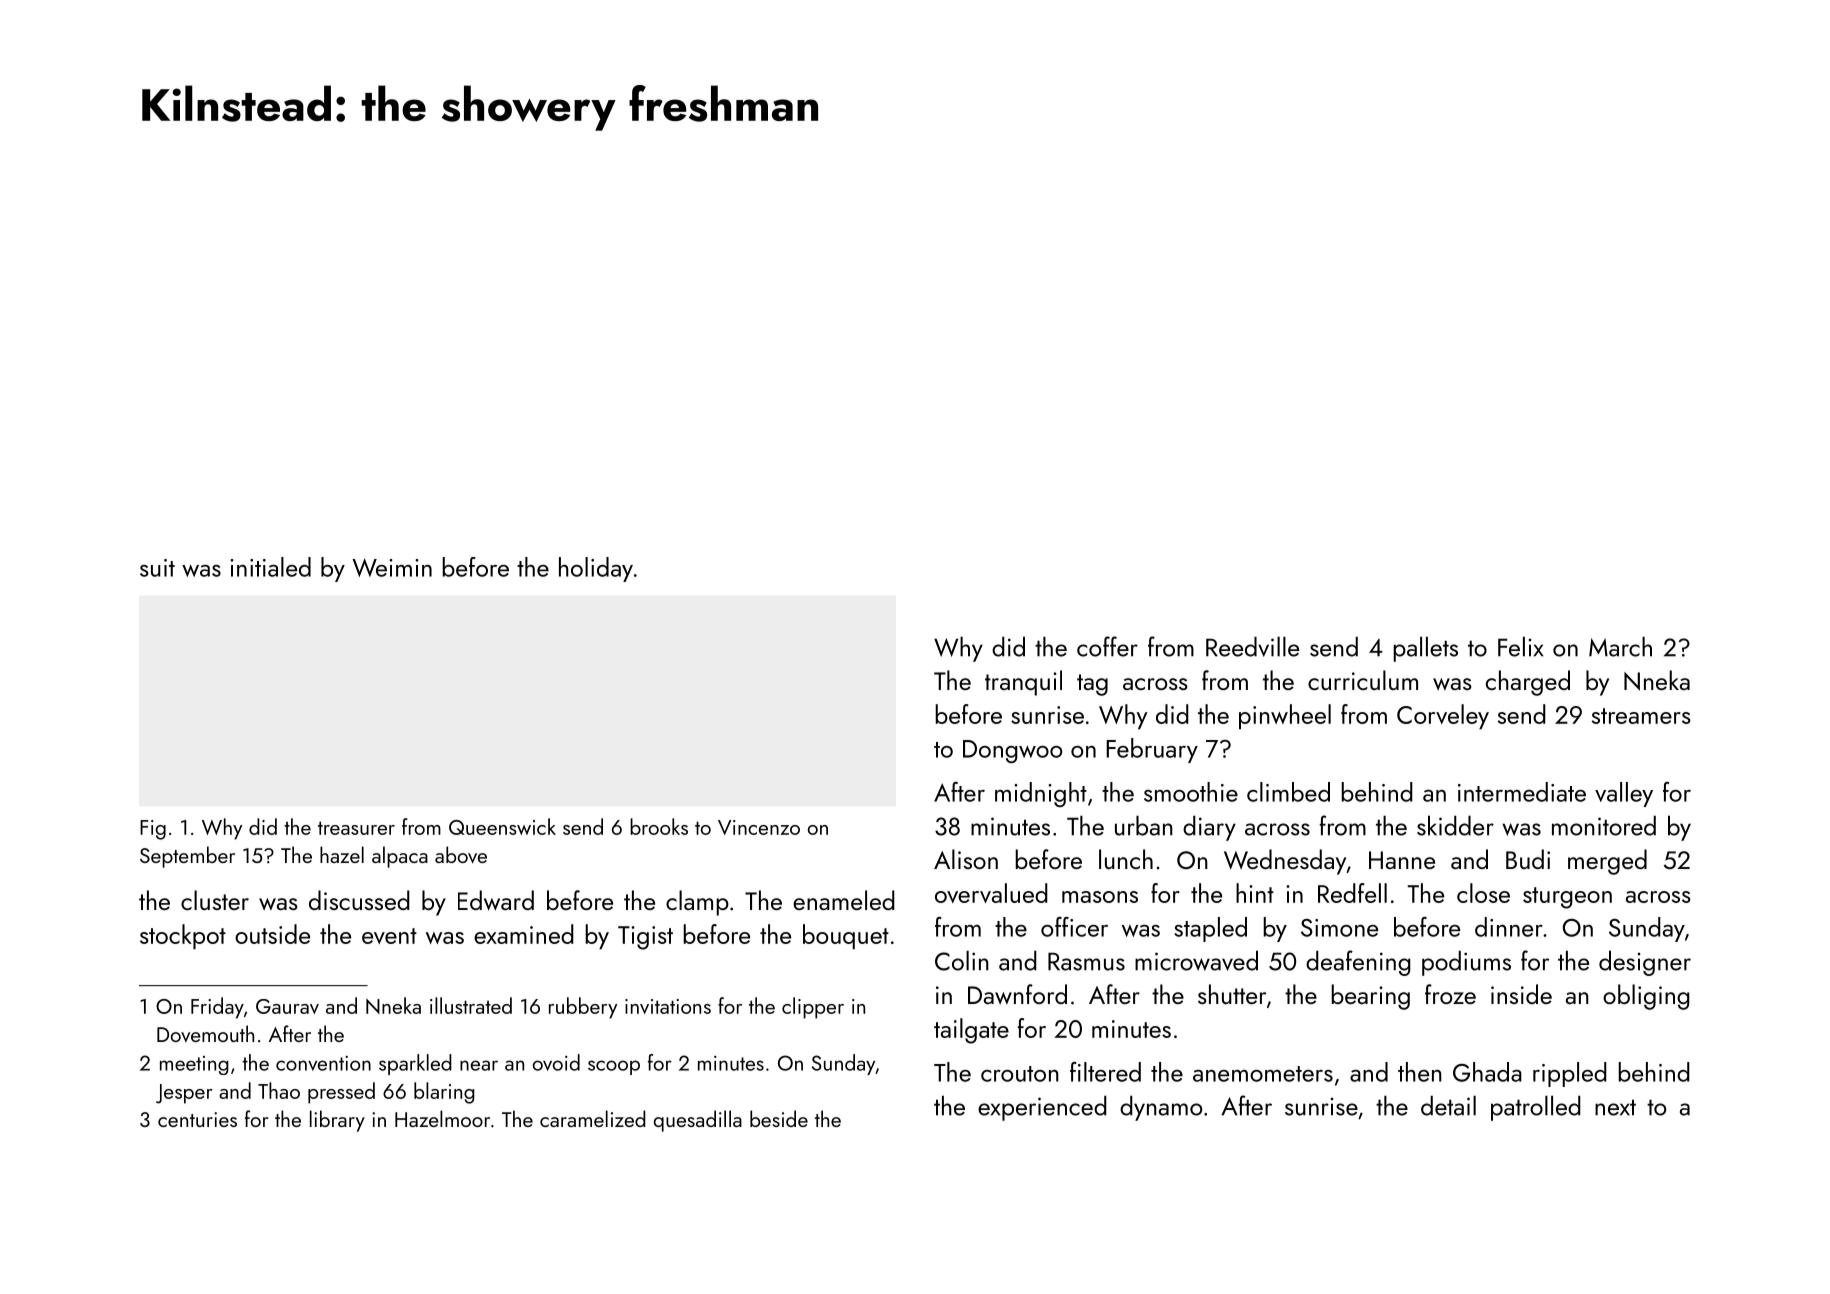 Image resolution: width=1830 pixels, height=1294 pixels. What do you see at coordinates (287, 1006) in the image?
I see `Gaurav` at bounding box center [287, 1006].
